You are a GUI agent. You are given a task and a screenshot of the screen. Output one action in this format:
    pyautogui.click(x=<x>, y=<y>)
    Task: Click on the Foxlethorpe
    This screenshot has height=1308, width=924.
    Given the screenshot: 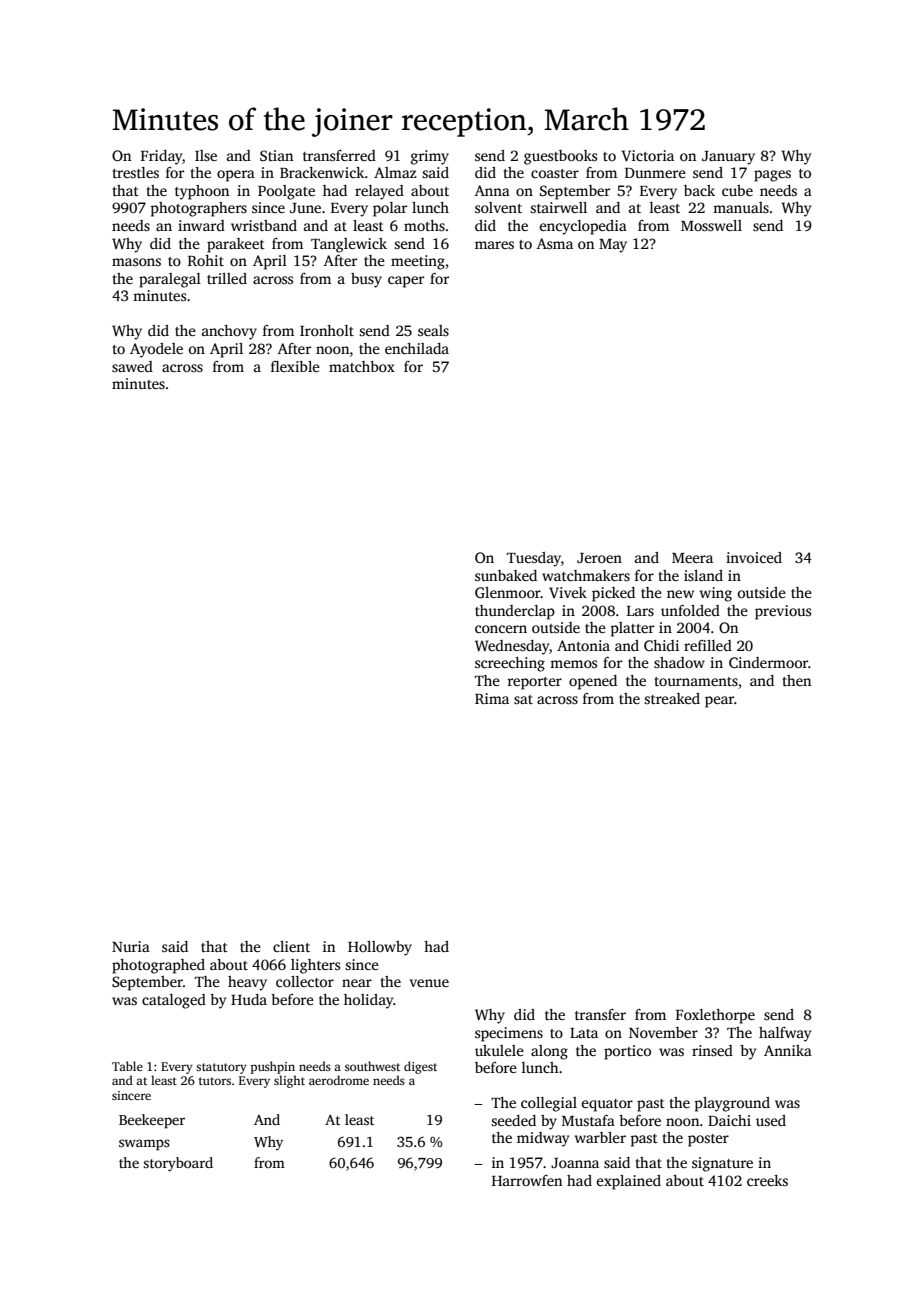 What is the action you would take?
    pyautogui.click(x=715, y=1016)
